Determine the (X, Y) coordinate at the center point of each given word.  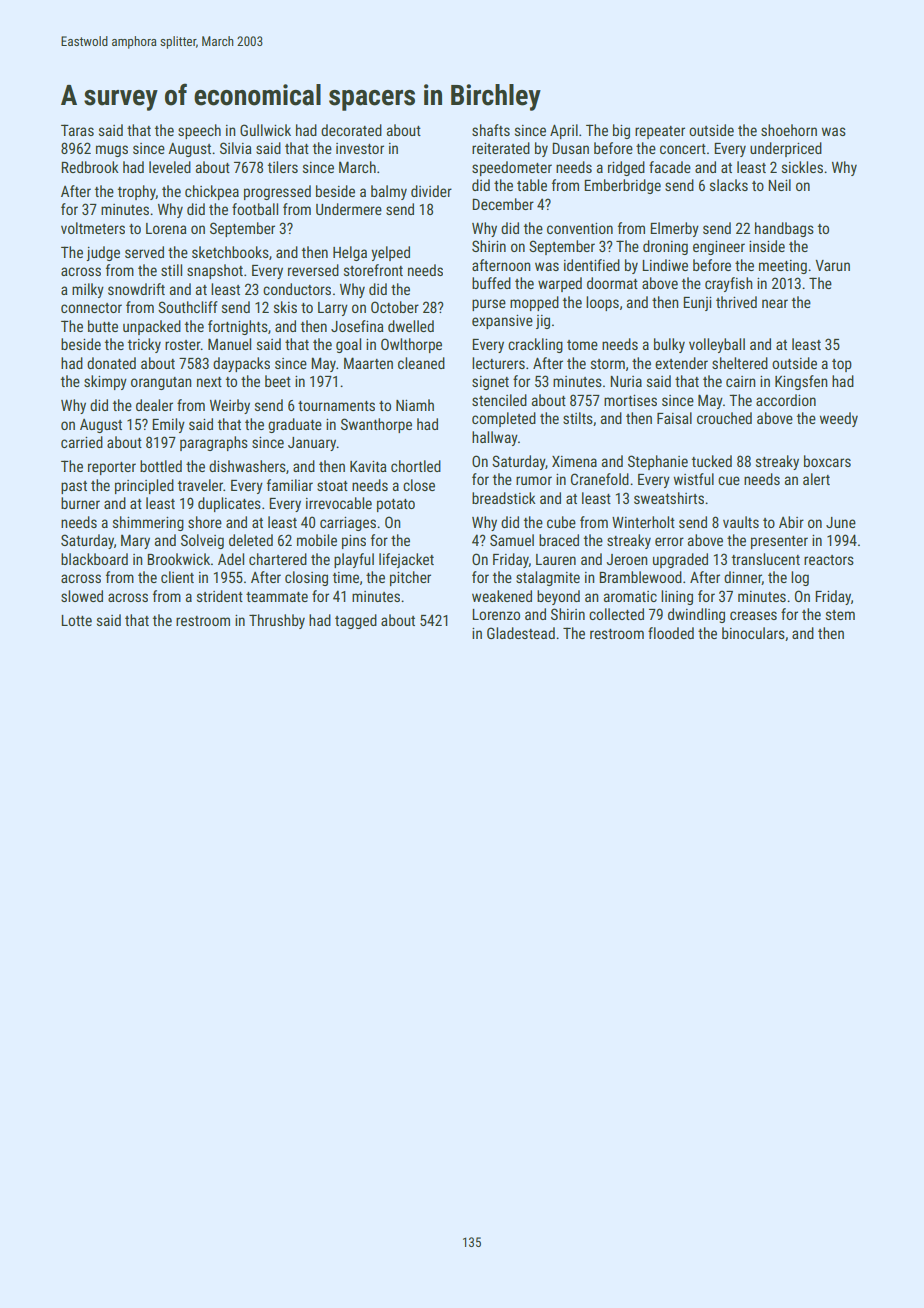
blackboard (94, 559)
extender (681, 363)
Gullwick (265, 130)
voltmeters (93, 228)
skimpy (105, 382)
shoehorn (789, 130)
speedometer (512, 168)
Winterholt (643, 522)
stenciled (499, 400)
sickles (802, 167)
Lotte (76, 620)
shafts (491, 130)
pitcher (410, 578)
